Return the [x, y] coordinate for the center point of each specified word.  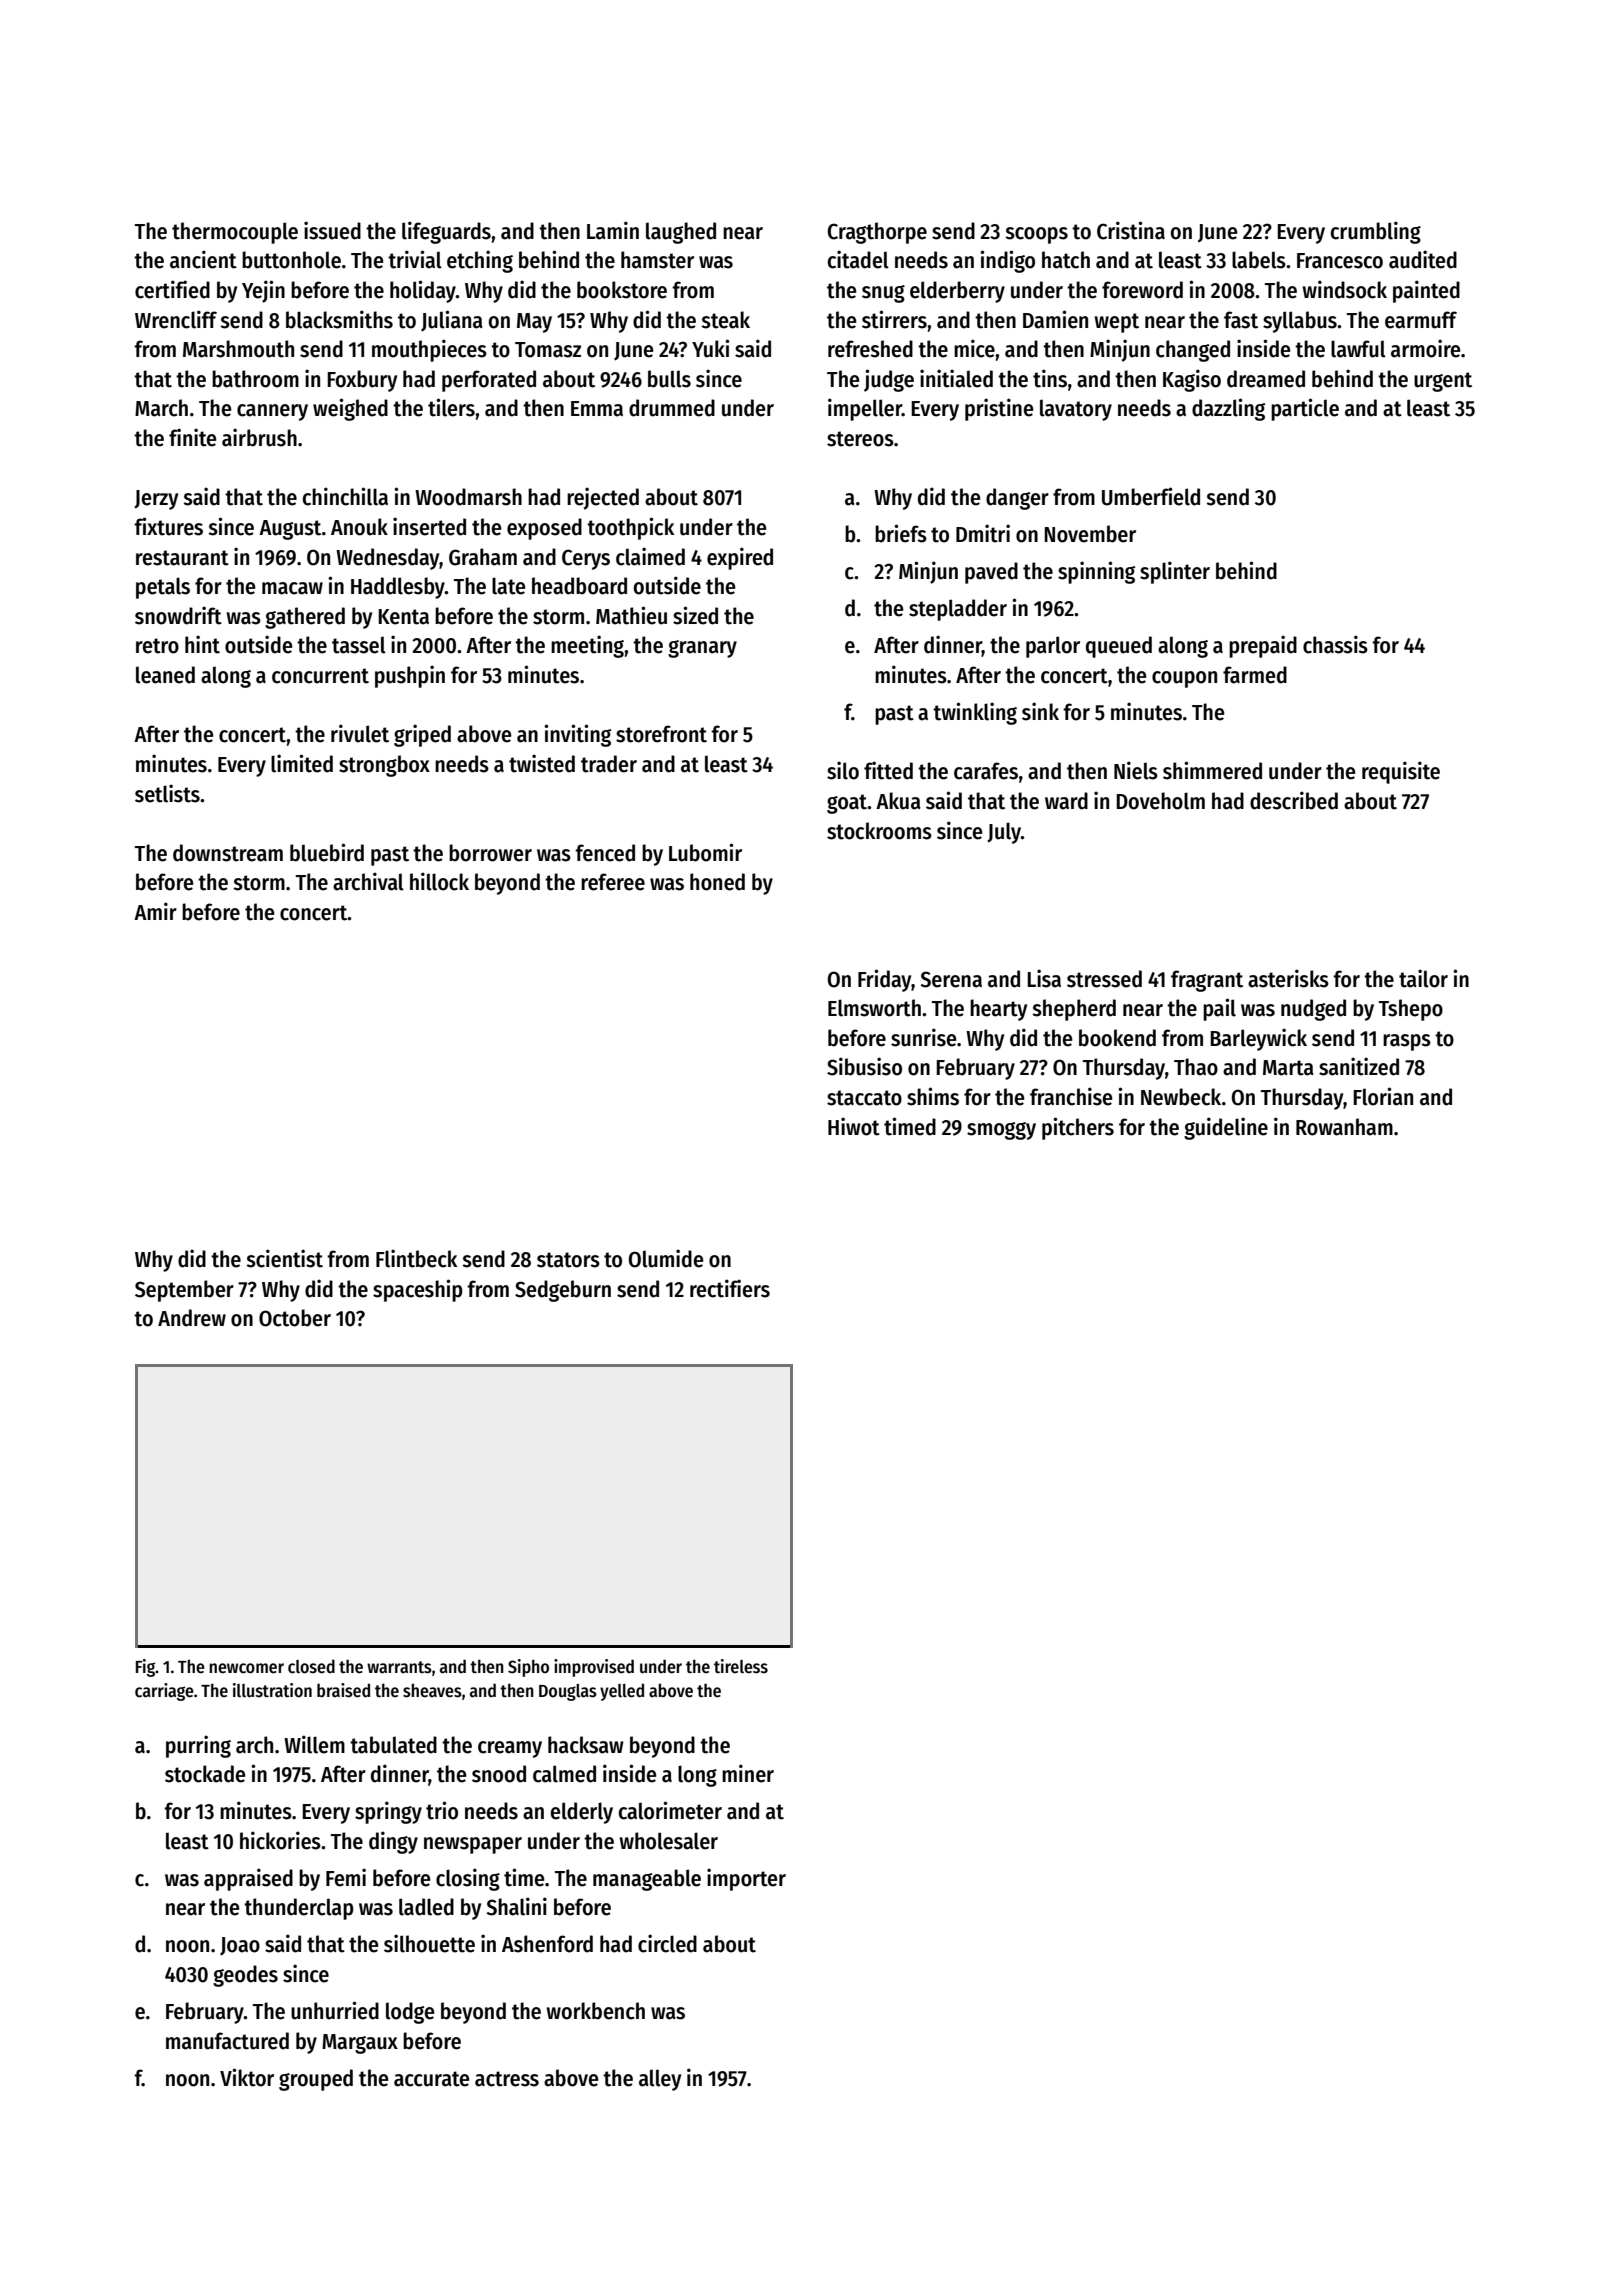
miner [748, 1773]
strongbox [384, 766]
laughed [681, 233]
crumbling [1376, 232]
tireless [741, 1666]
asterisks [1288, 978]
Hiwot [854, 1126]
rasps [1407, 1042]
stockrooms [879, 831]
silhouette [429, 1943]
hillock [439, 881]
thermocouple [235, 233]
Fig [146, 1668]
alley [660, 2080]
